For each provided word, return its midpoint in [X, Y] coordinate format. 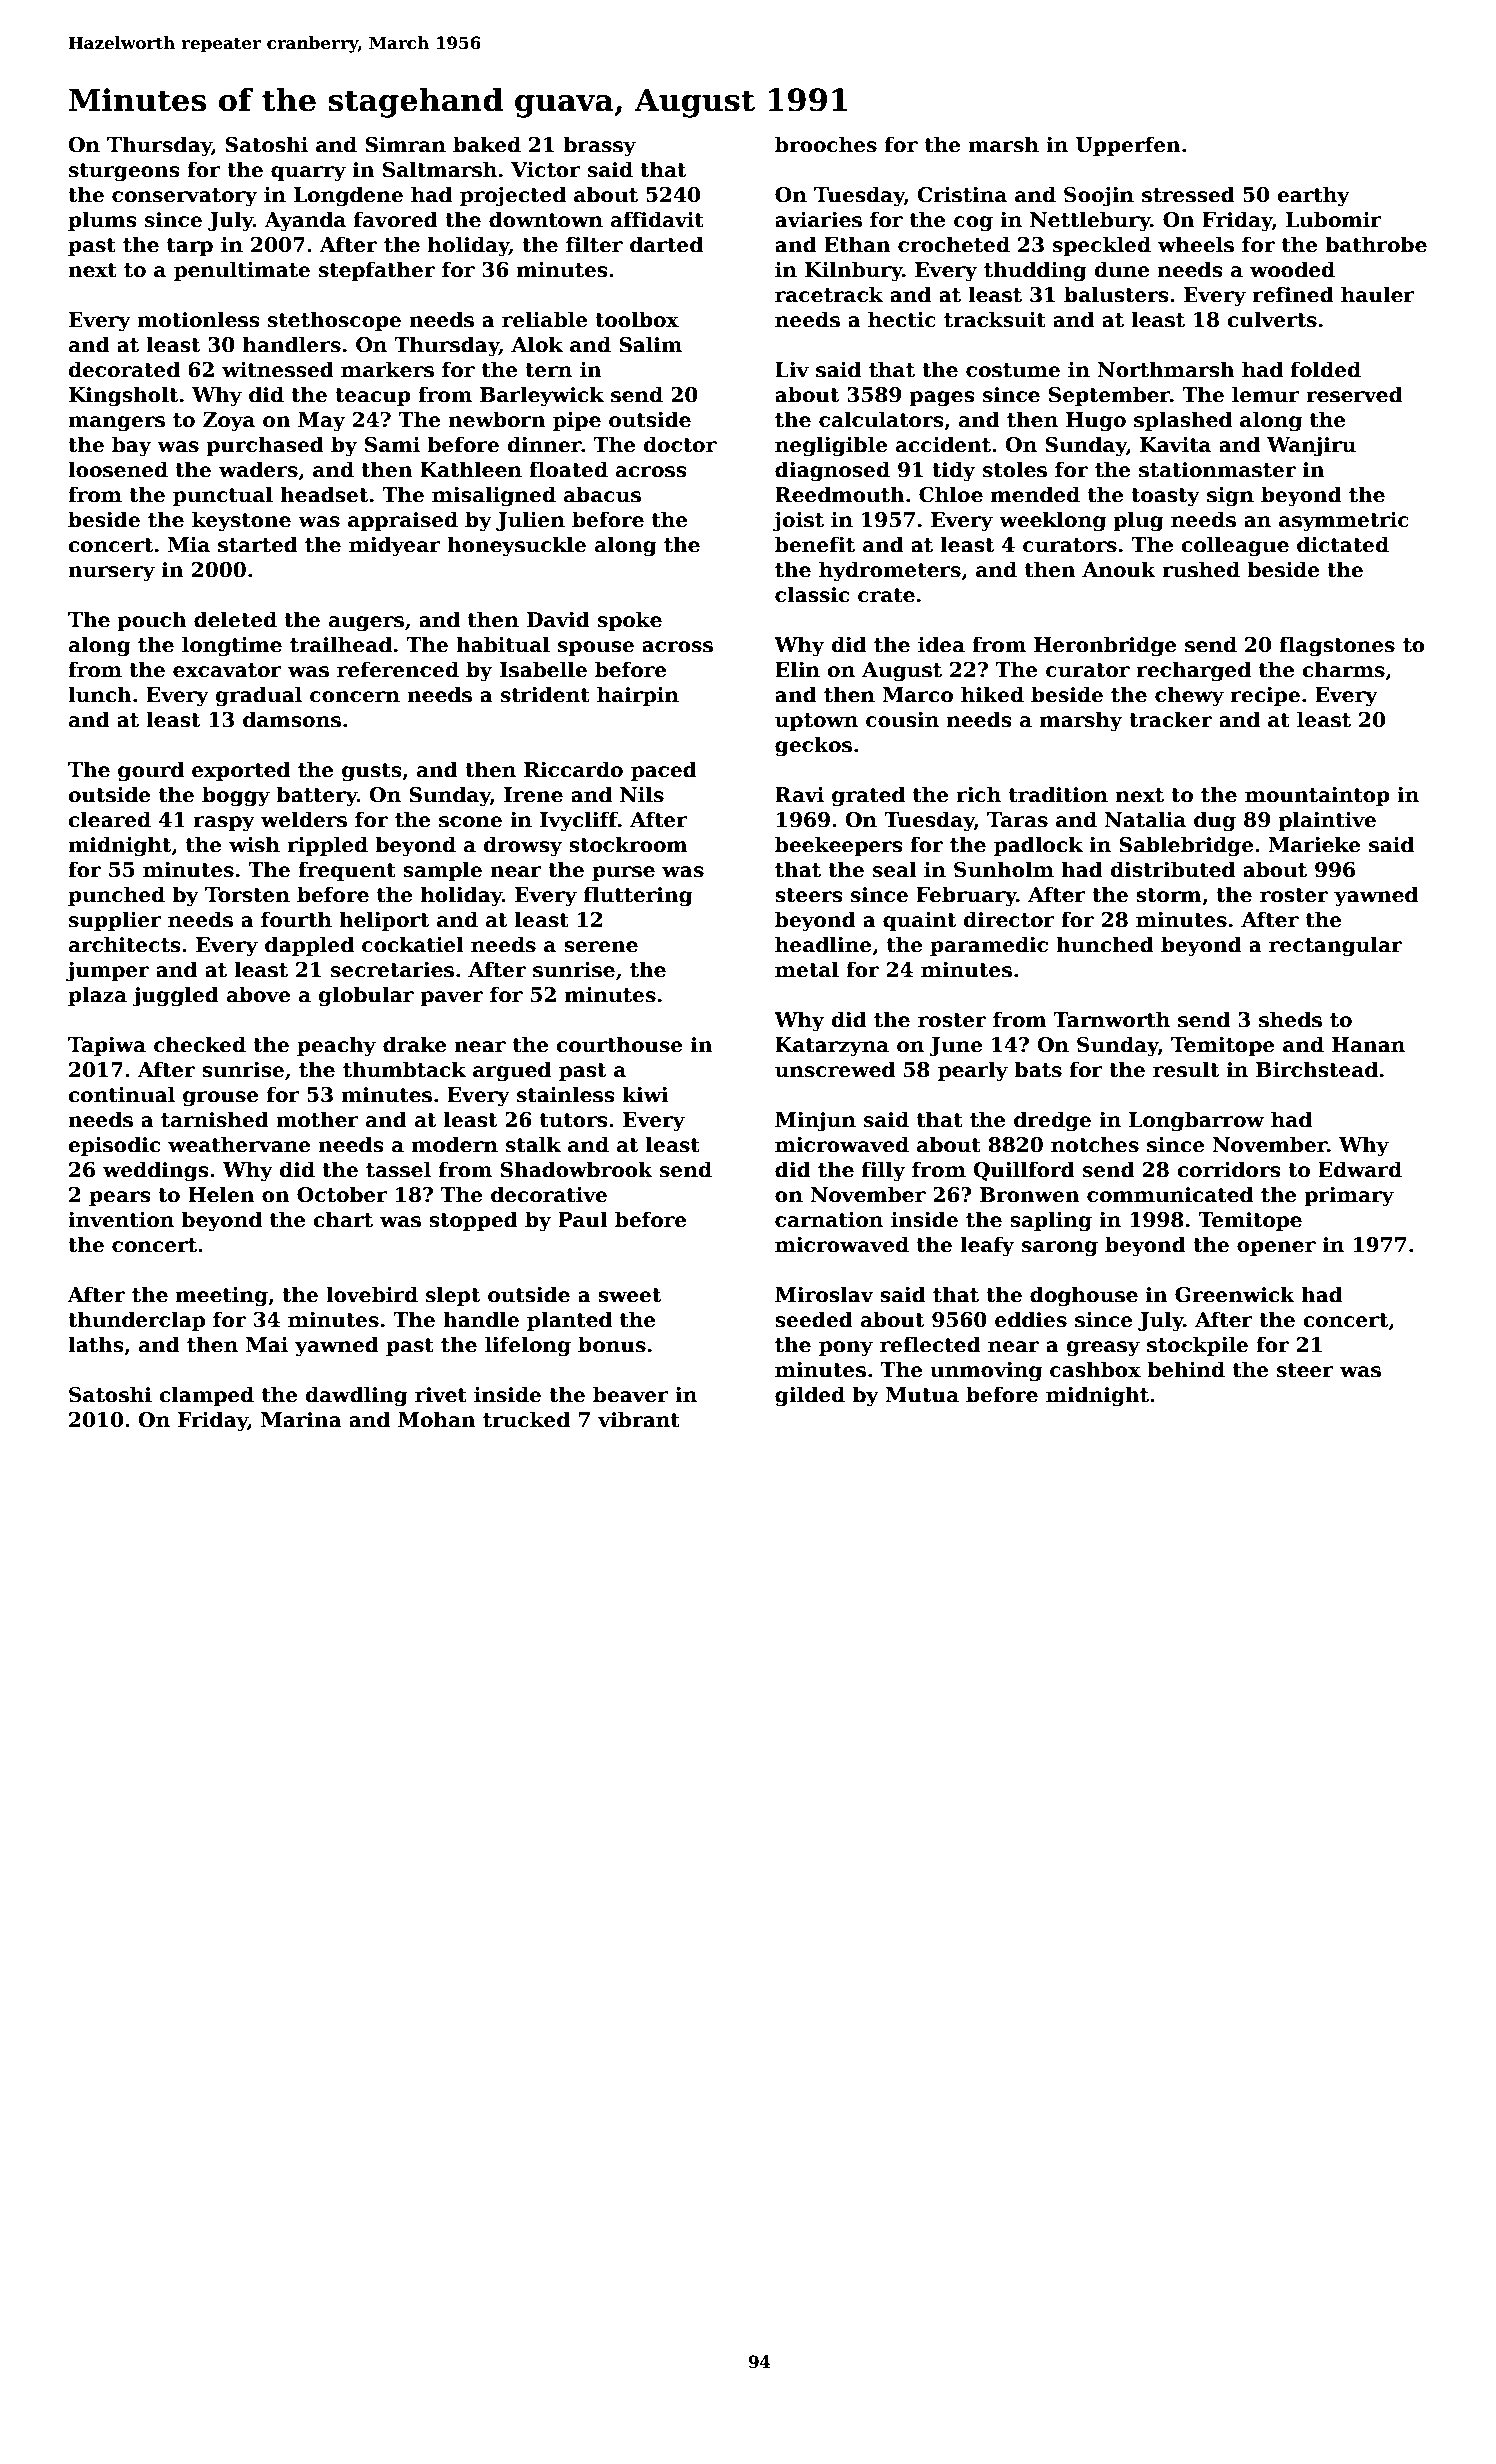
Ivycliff [579, 821]
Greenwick [1235, 1294]
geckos [813, 746]
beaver [631, 1394]
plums [102, 221]
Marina [301, 1420]
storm [1169, 895]
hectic [902, 319]
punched [116, 896]
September [1109, 396]
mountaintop [1317, 796]
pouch [152, 621]
